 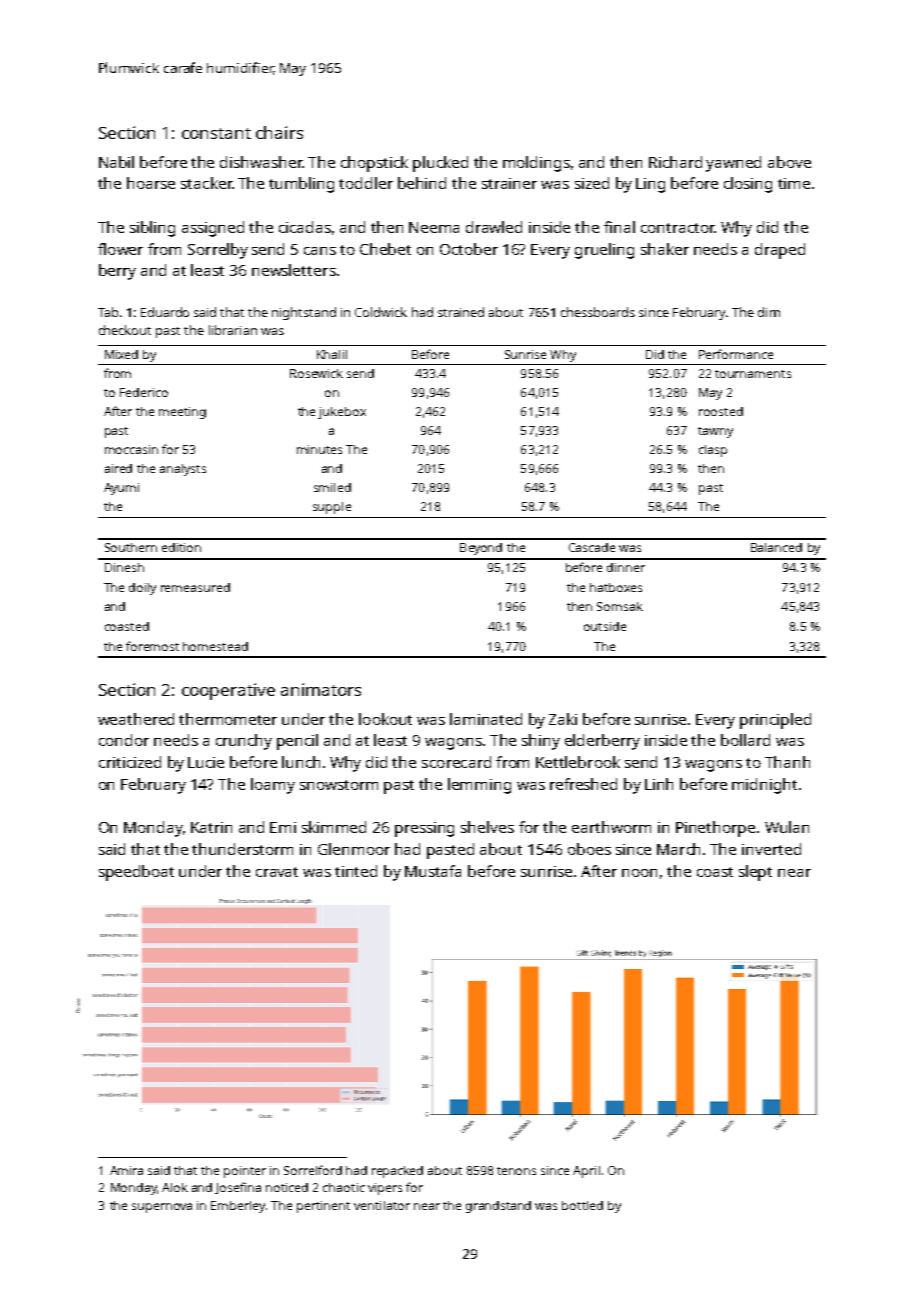 I want to click on shelves, so click(x=487, y=827).
